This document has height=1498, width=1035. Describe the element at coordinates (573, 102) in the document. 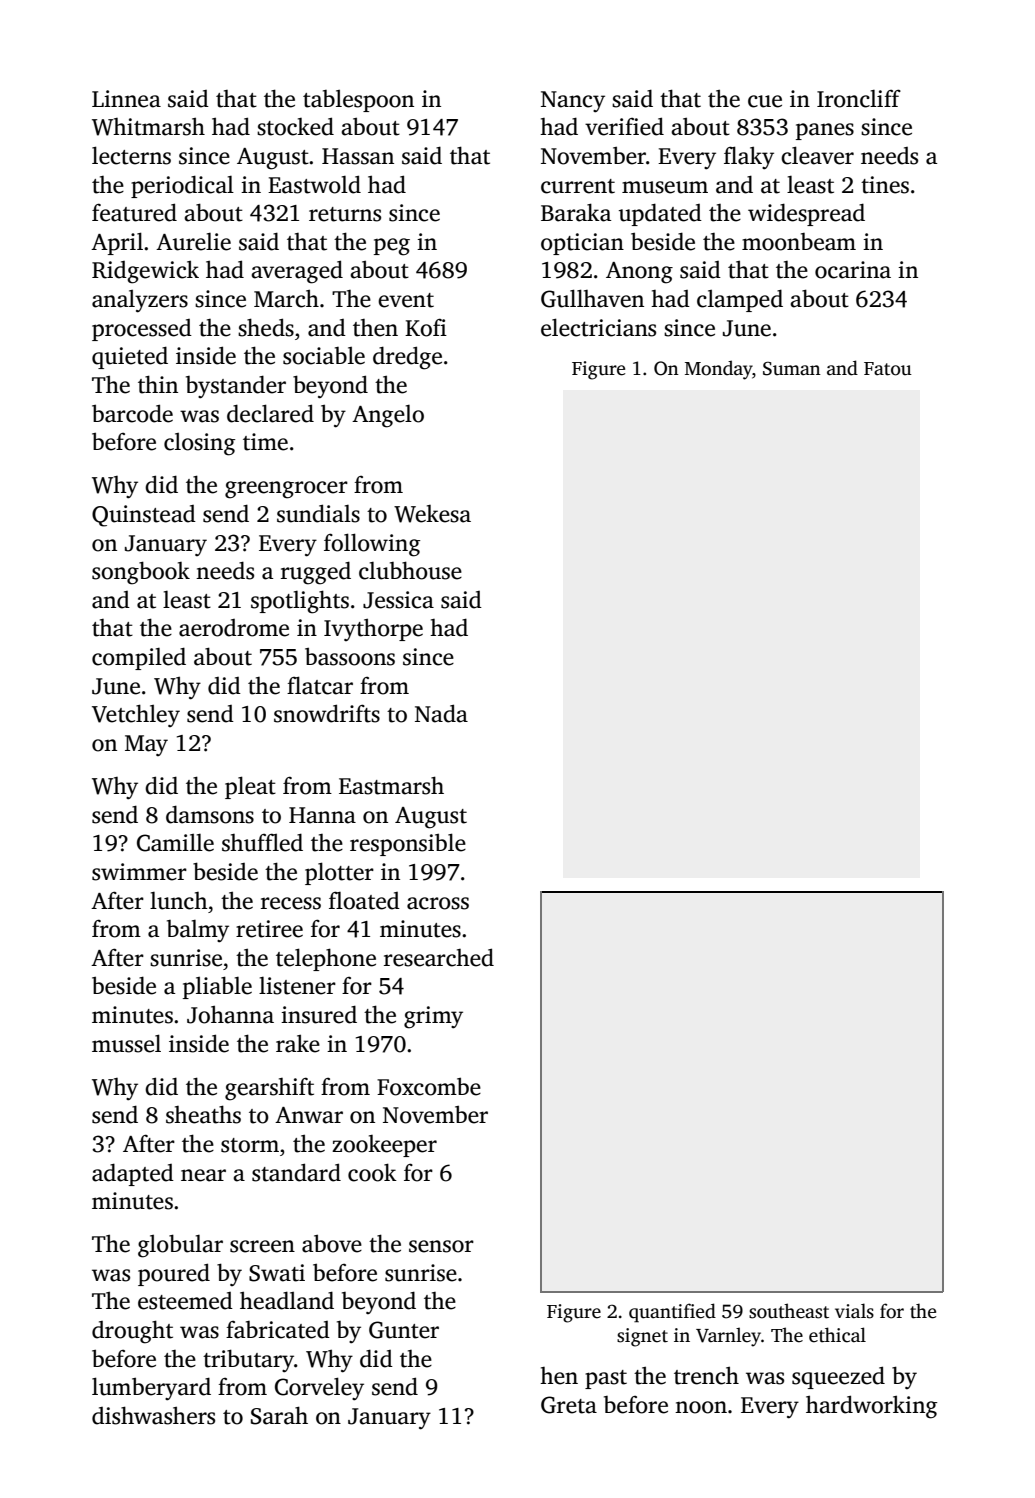

I see `Nancy` at that location.
